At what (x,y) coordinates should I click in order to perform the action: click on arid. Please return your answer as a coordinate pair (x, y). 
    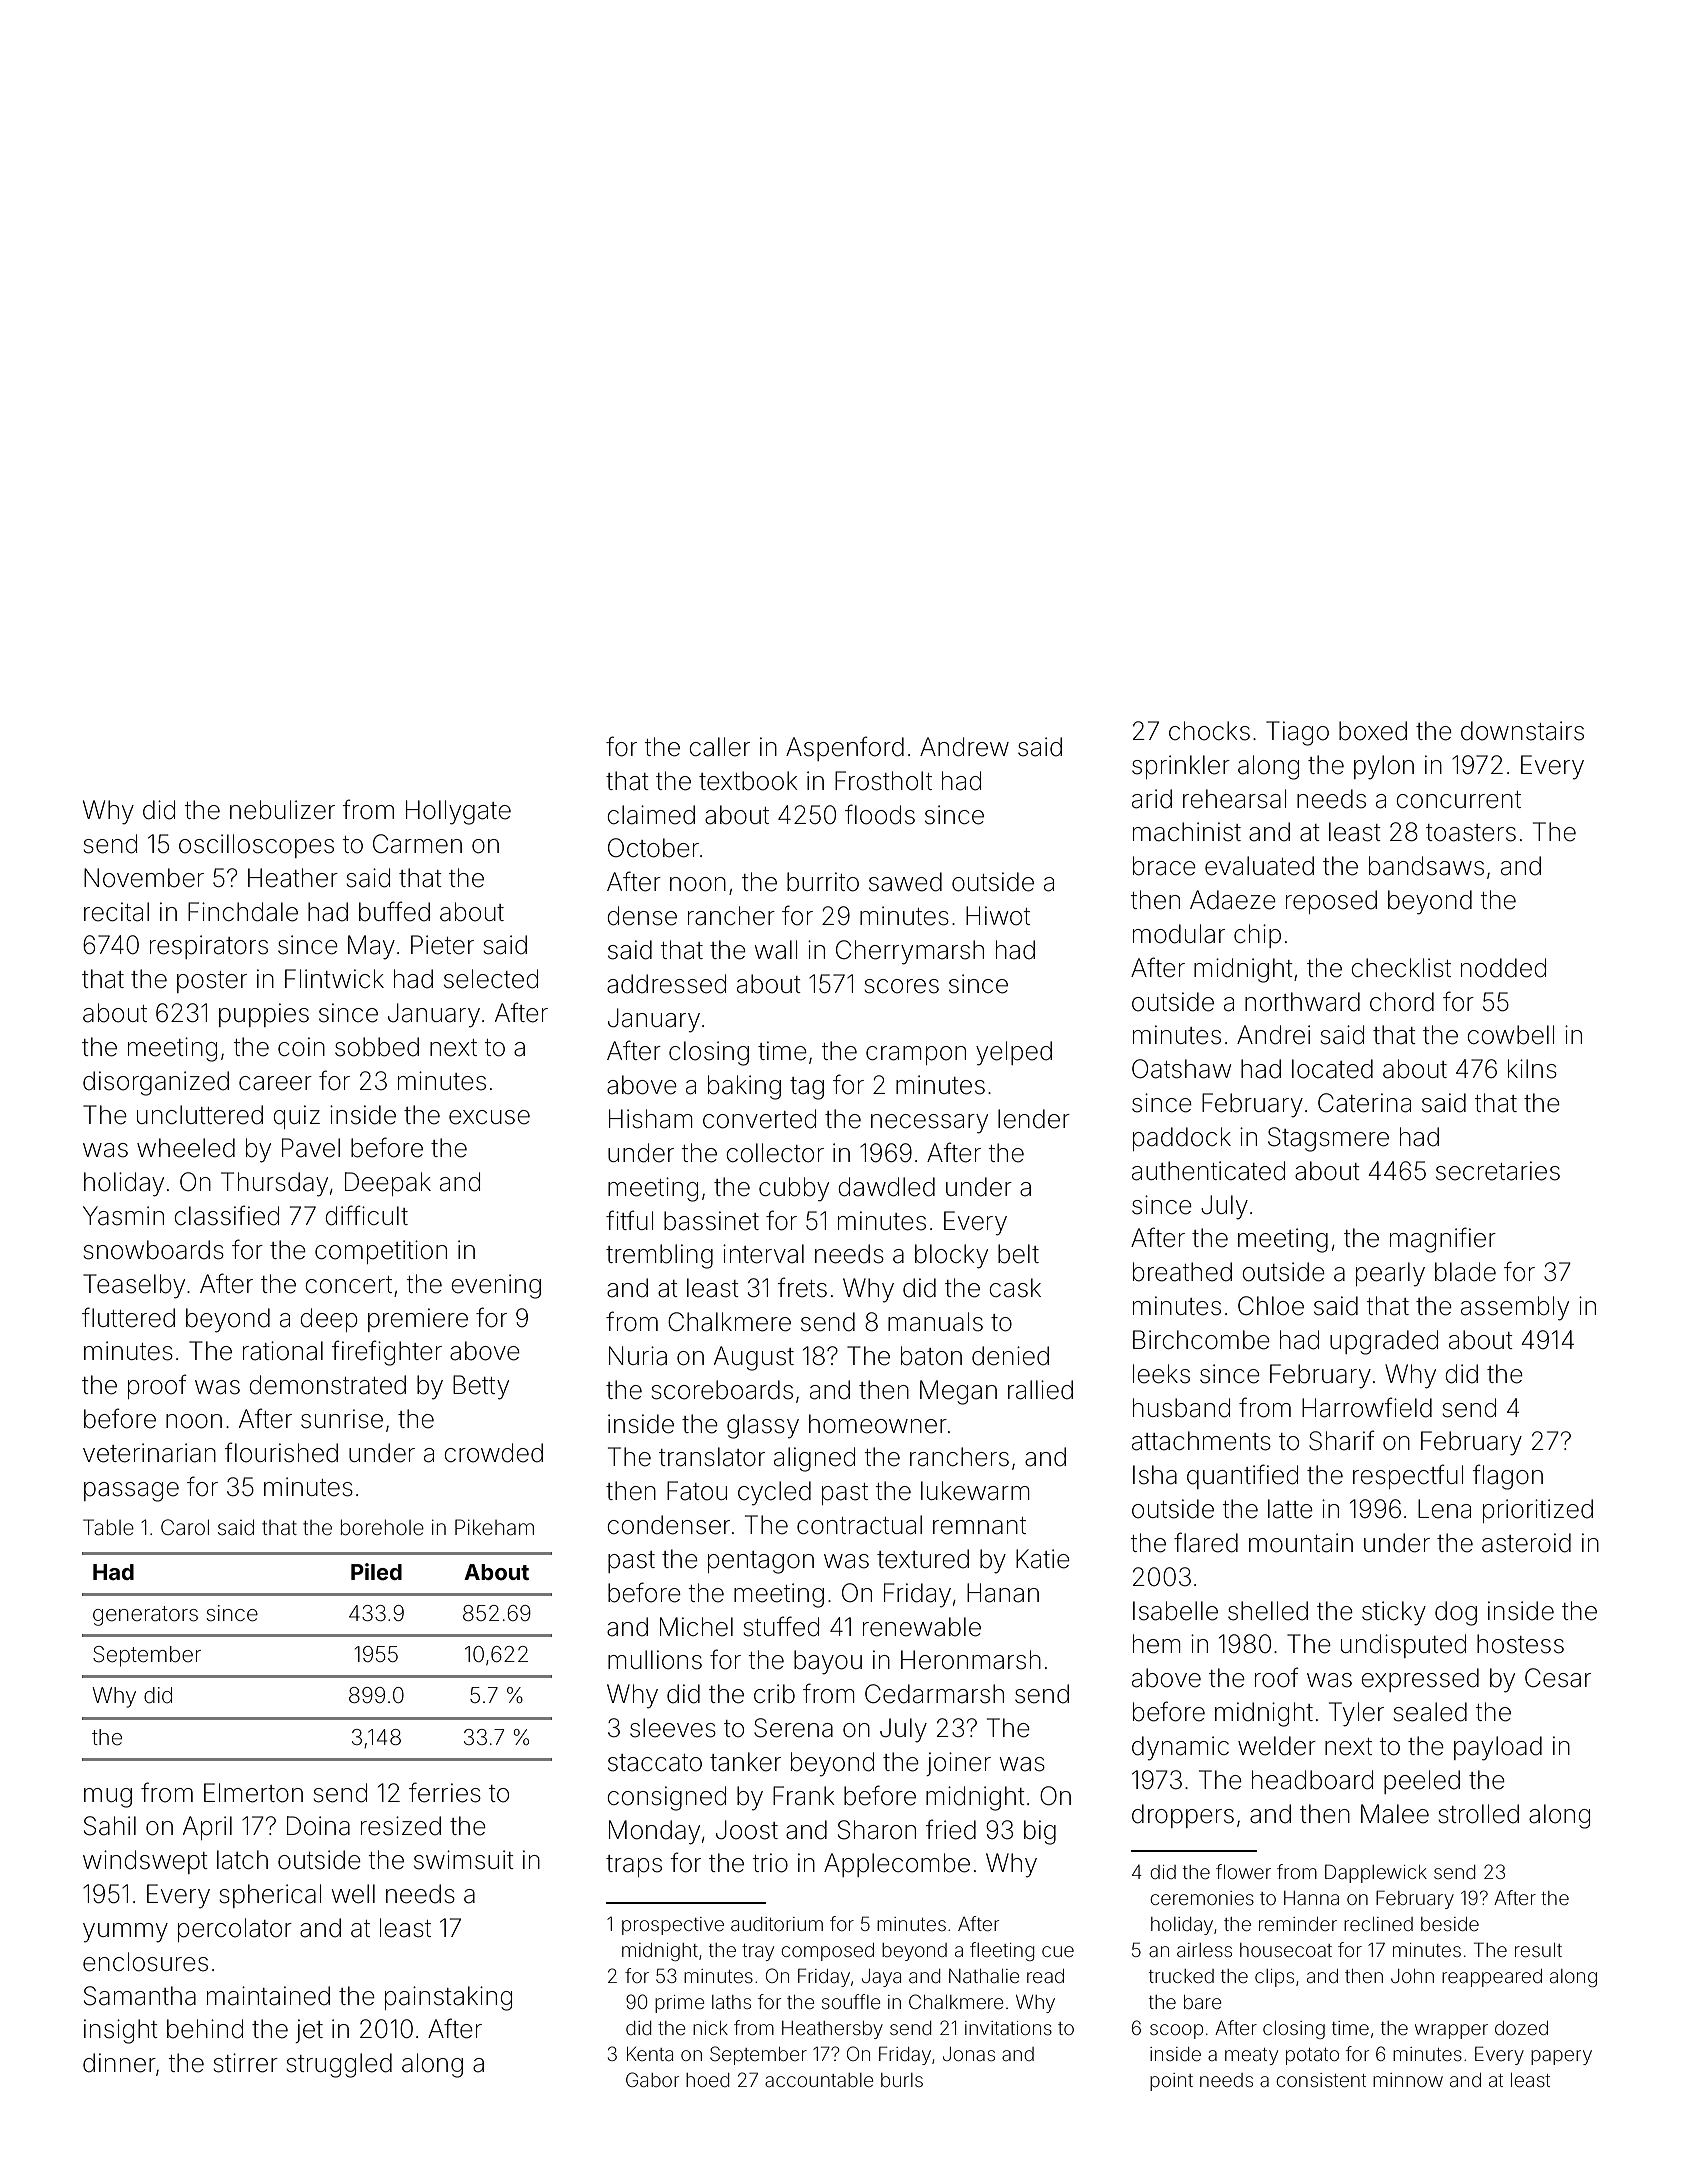
    Looking at the image, I should click on (1152, 799).
